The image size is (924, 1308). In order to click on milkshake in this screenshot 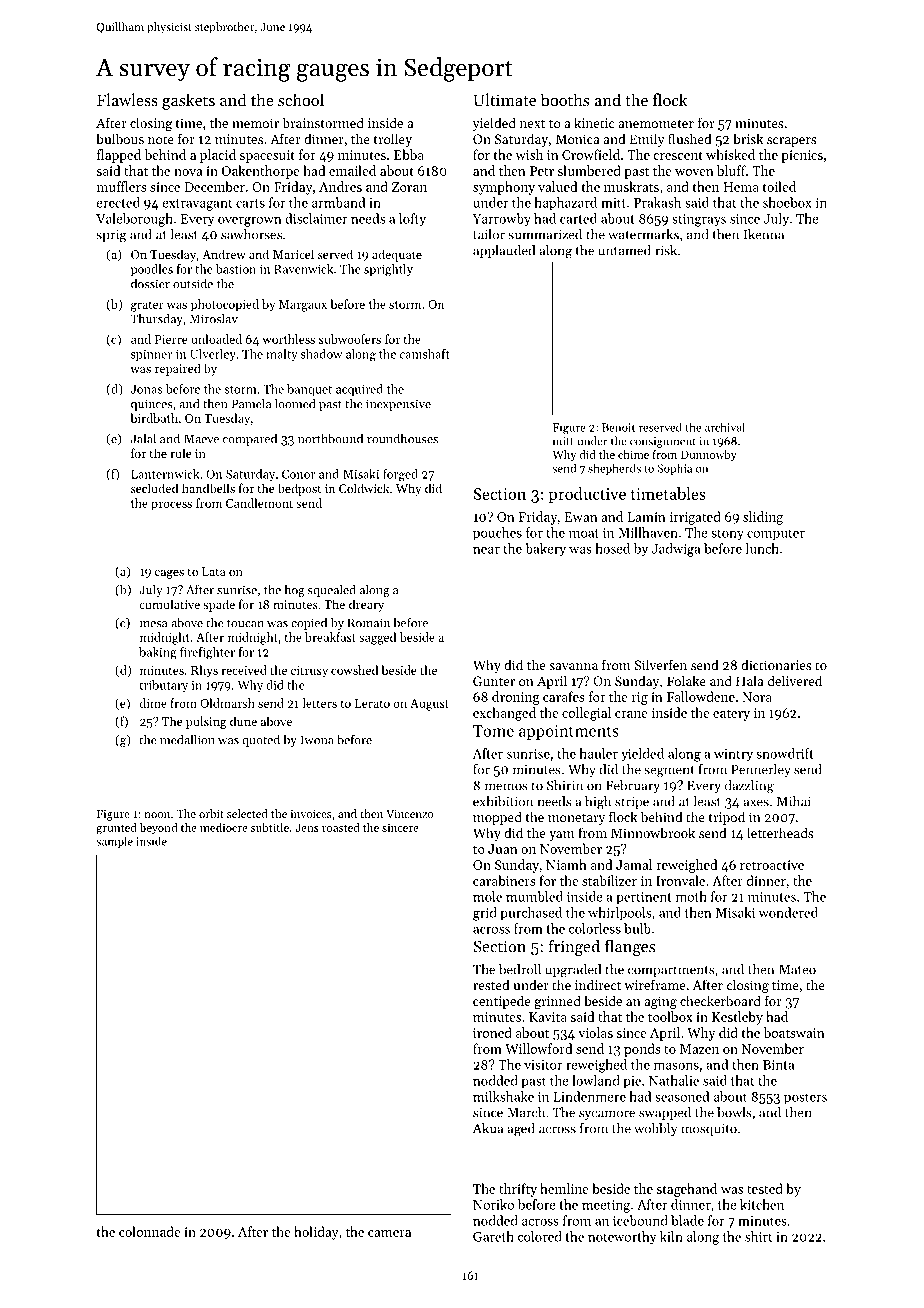, I will do `click(503, 1096)`.
